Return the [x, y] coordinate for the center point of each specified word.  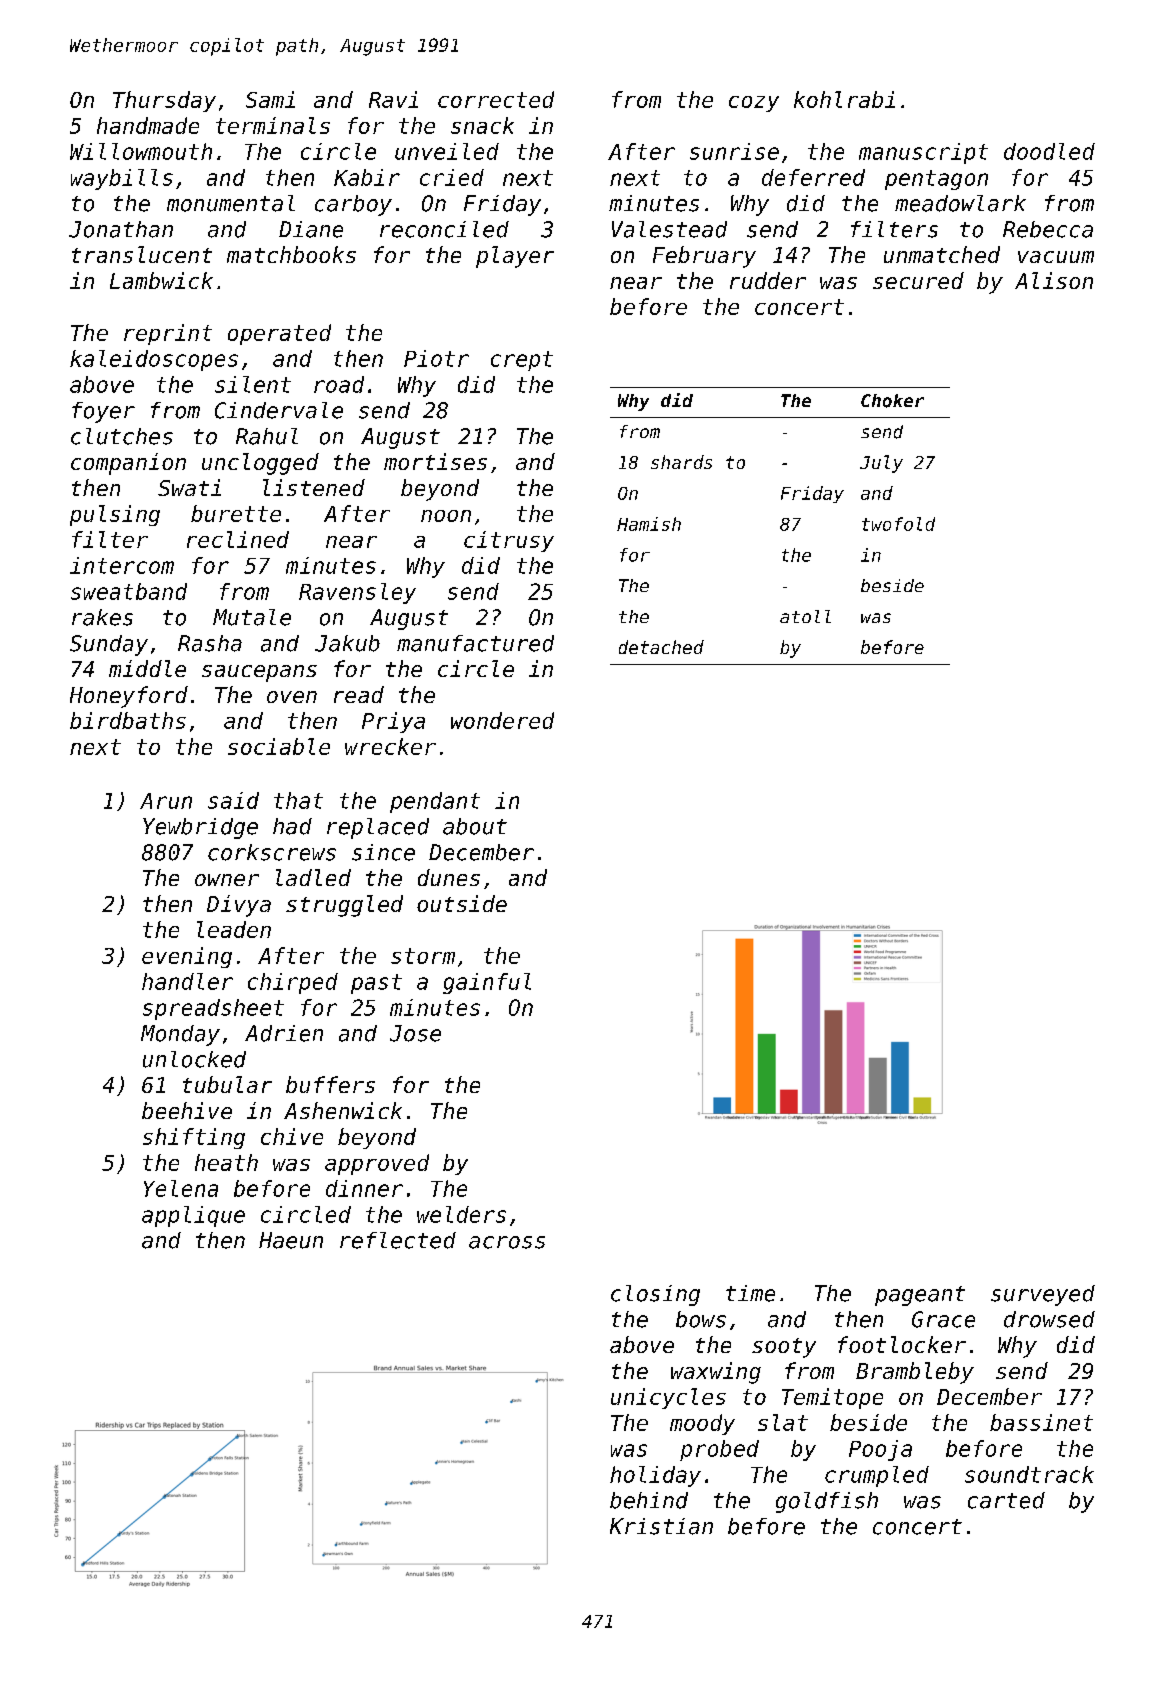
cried [452, 177]
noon [446, 516]
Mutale [252, 617]
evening [187, 957]
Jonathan [121, 229]
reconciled [444, 229]
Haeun [291, 1240]
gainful [487, 983]
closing [655, 1295]
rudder [768, 280]
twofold [898, 524]
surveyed [1043, 1295]
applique [193, 1216]
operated [279, 334]
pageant [920, 1296]
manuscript [923, 153]
